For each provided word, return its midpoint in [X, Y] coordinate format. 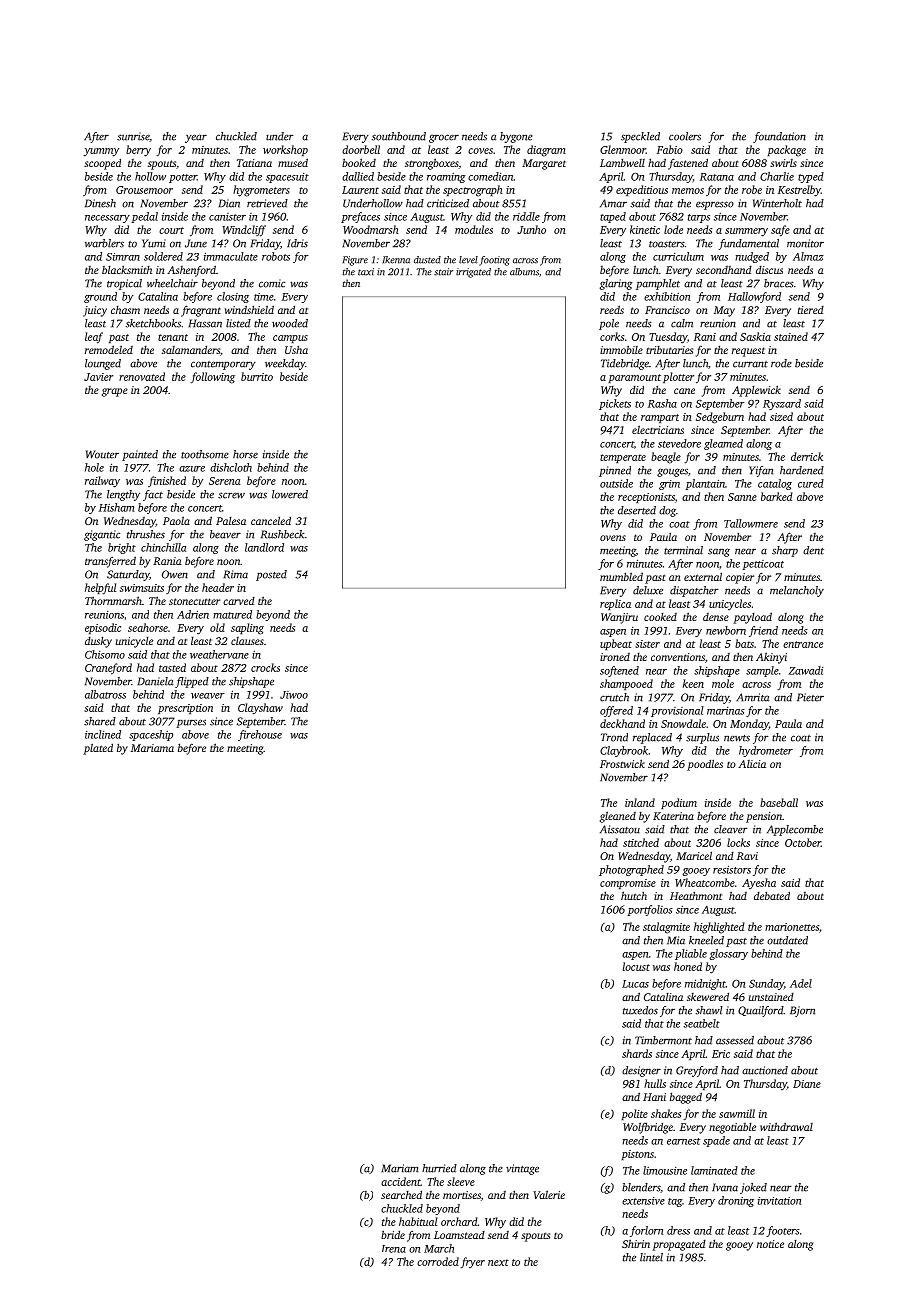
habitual [418, 1221]
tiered [811, 310]
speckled [640, 137]
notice [770, 1244]
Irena [394, 1249]
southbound [399, 136]
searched [401, 1194]
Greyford [697, 1071]
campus [290, 339]
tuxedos [640, 1010]
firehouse [260, 735]
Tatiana [254, 163]
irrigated [473, 273]
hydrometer [766, 751]
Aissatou [620, 829]
